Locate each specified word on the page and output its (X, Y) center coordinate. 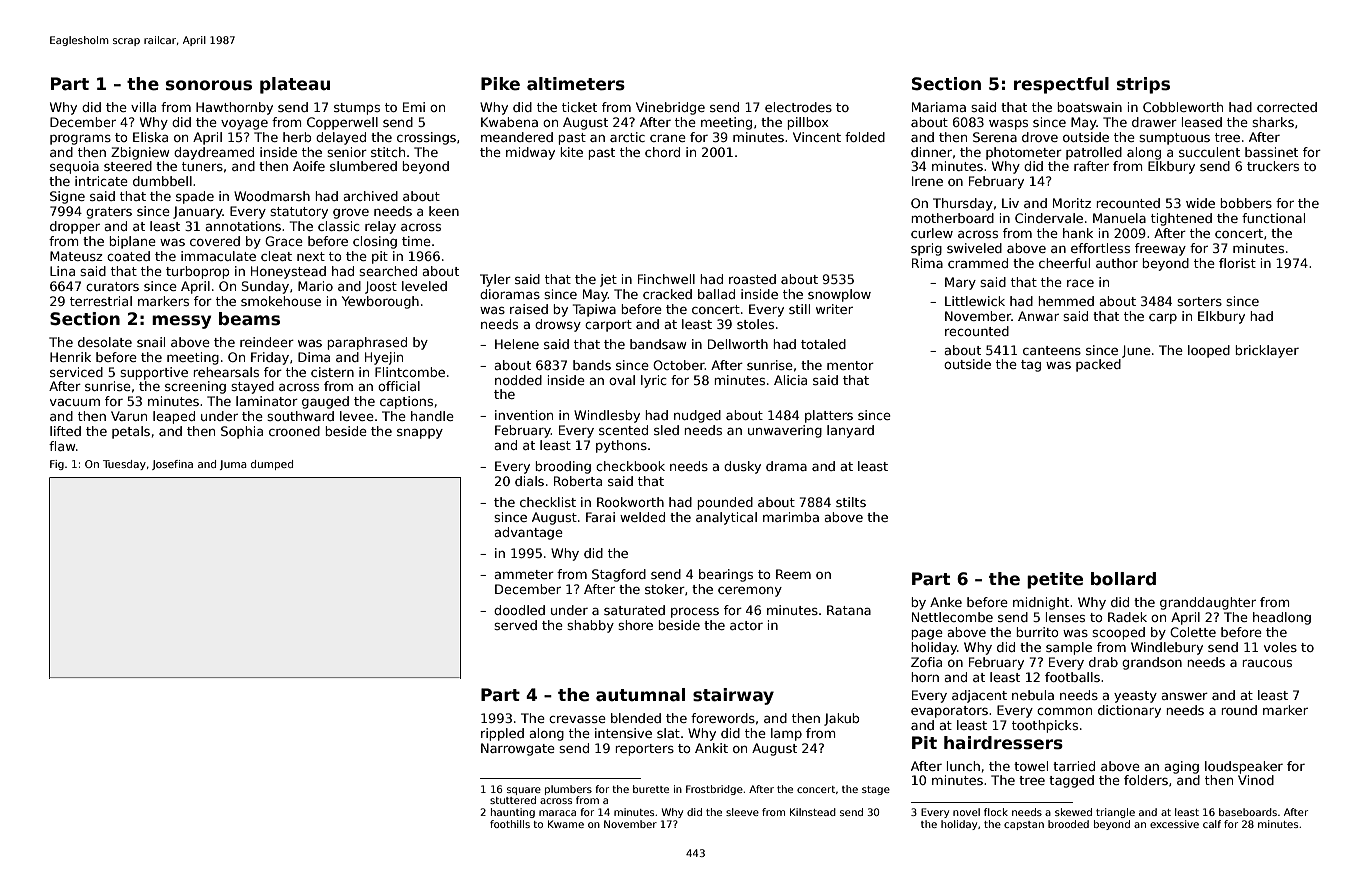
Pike (500, 84)
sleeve (742, 812)
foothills (510, 824)
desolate (105, 342)
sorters (1199, 301)
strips (1143, 85)
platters (829, 416)
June (1136, 351)
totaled (823, 344)
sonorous (209, 85)
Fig (57, 465)
